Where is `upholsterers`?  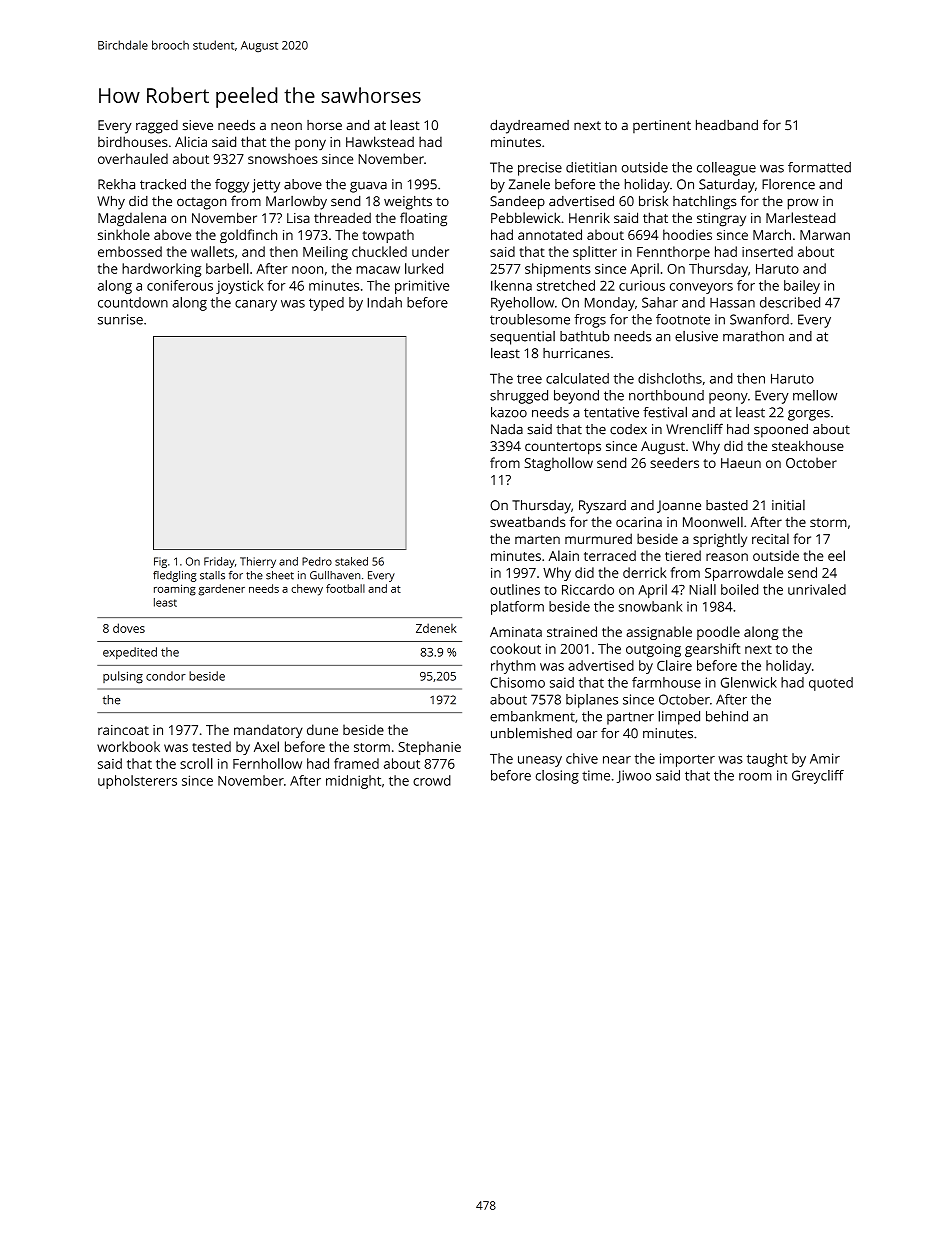
upholsterers is located at coordinates (137, 782).
